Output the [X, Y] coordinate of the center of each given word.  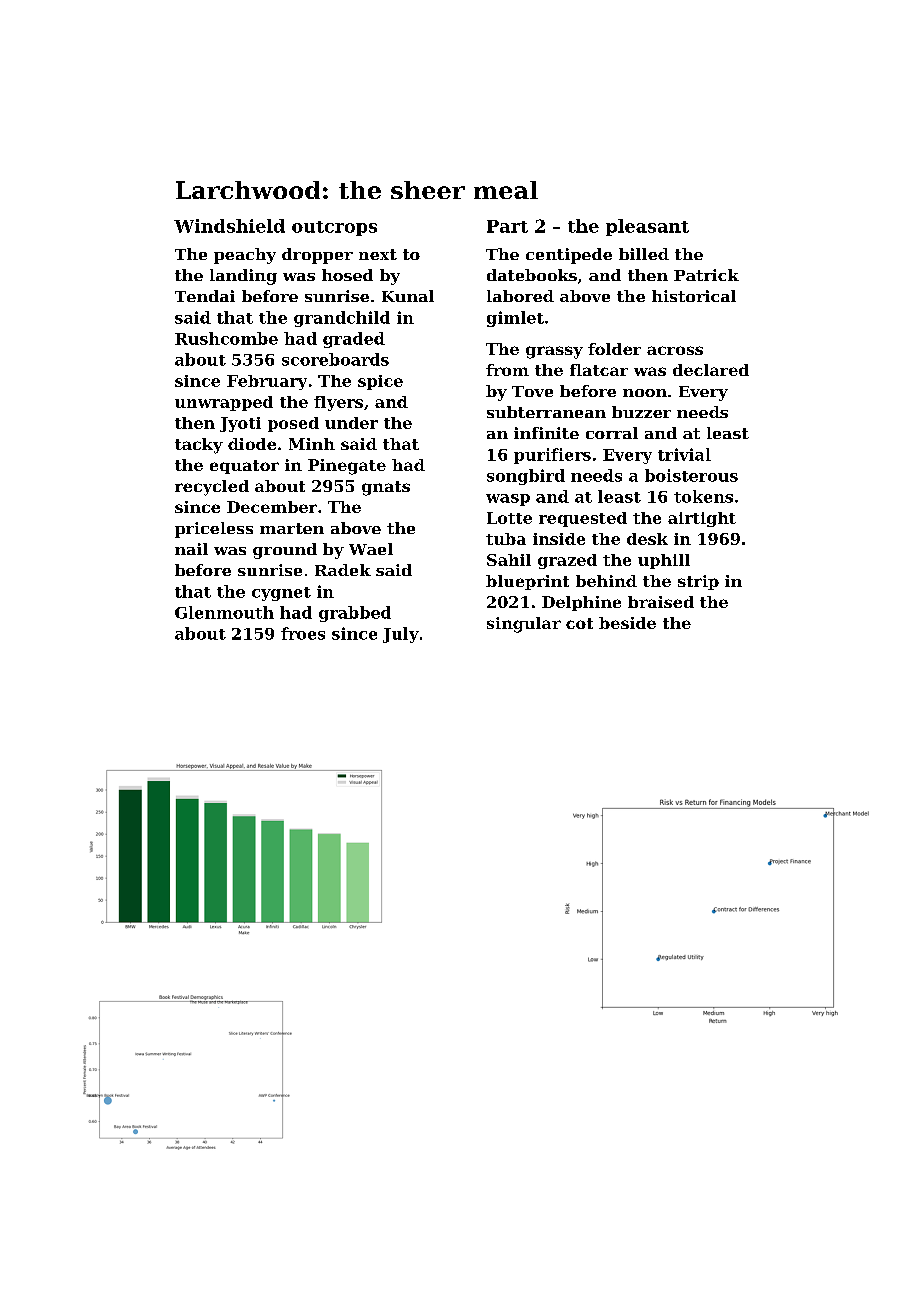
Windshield [229, 226]
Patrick [706, 275]
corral [612, 433]
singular [524, 625]
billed [644, 254]
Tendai [205, 296]
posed [293, 424]
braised [661, 602]
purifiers [552, 456]
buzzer [641, 412]
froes [303, 633]
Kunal [408, 296]
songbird [526, 477]
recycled [212, 488]
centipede [569, 256]
